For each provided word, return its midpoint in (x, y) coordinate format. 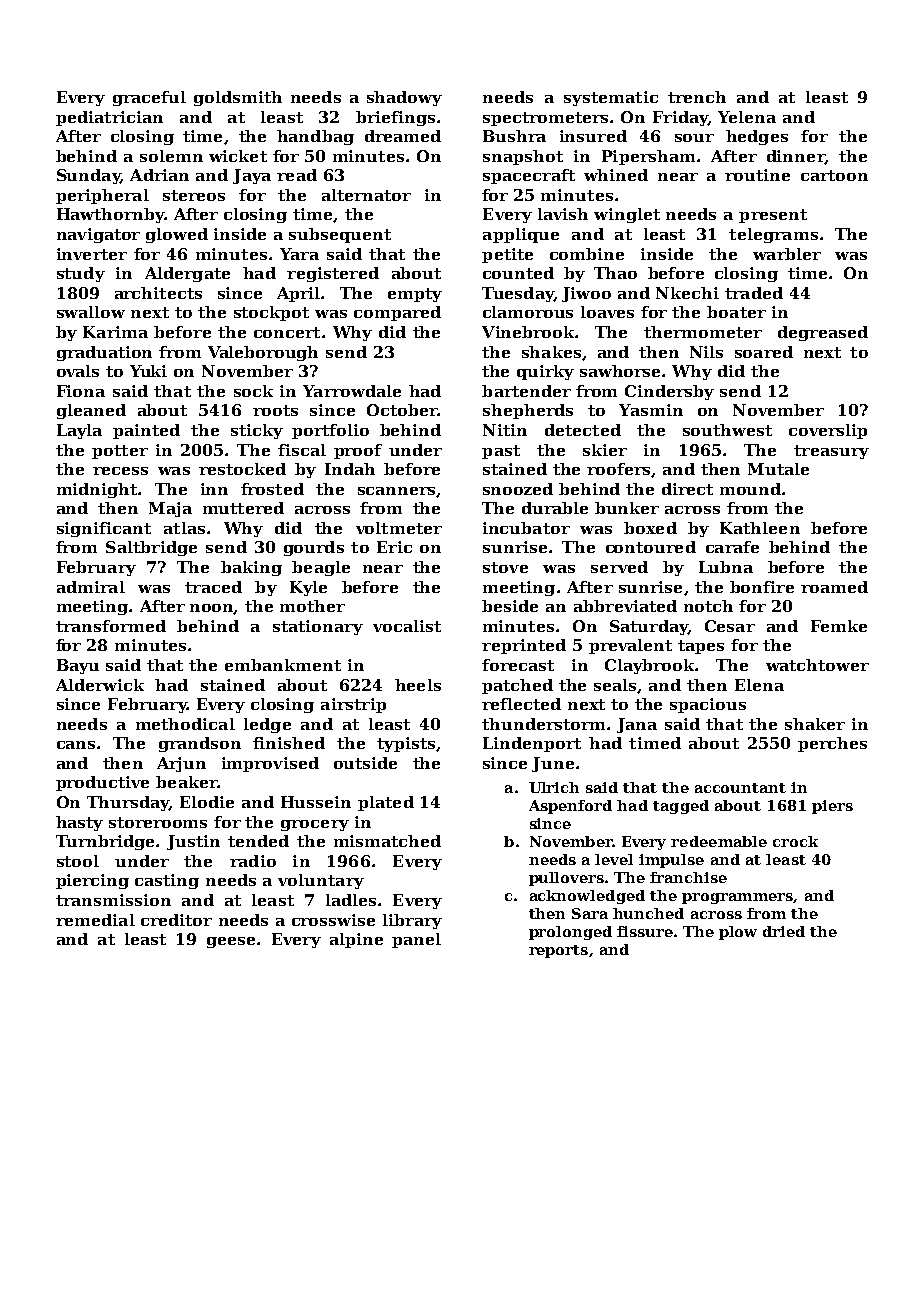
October (402, 410)
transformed (111, 626)
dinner (796, 157)
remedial (95, 920)
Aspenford (570, 807)
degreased (823, 333)
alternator (366, 195)
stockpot (271, 313)
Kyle (308, 588)
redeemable (719, 841)
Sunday (88, 176)
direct (687, 489)
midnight (97, 490)
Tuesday (518, 294)
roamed (834, 587)
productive (102, 783)
